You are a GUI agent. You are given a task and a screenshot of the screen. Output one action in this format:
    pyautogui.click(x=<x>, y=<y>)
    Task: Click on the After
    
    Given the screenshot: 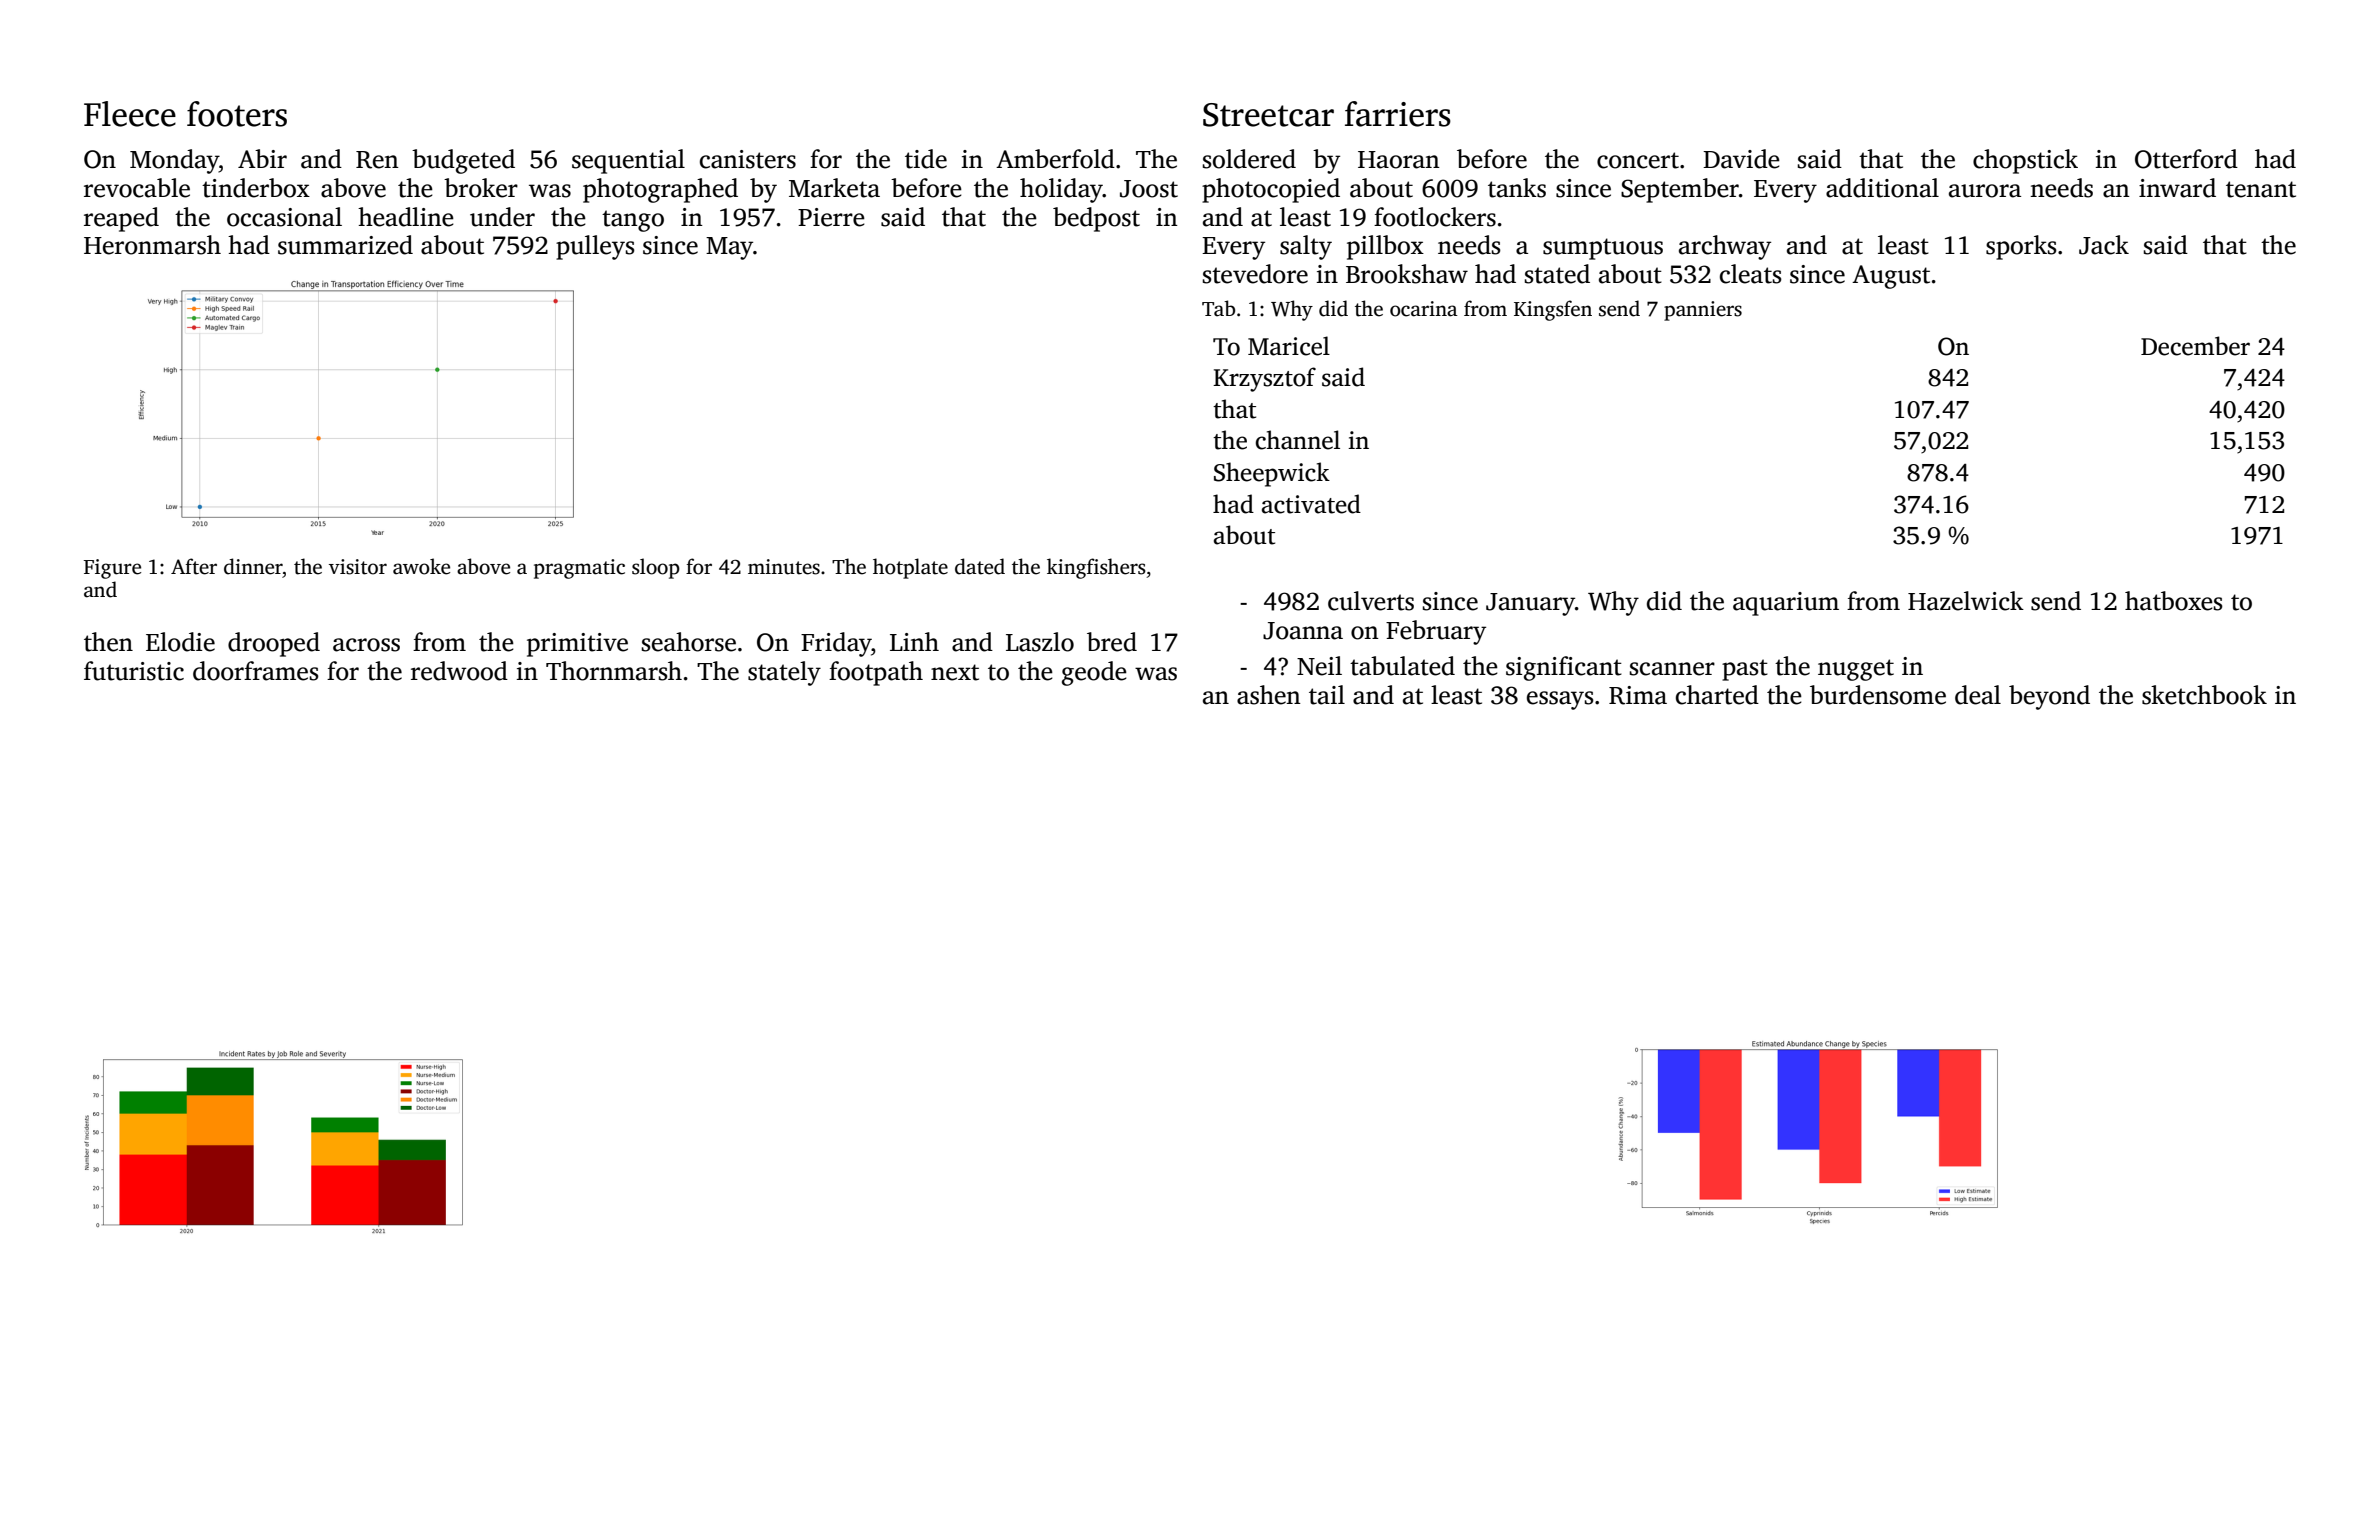 What is the action you would take?
    pyautogui.click(x=194, y=566)
